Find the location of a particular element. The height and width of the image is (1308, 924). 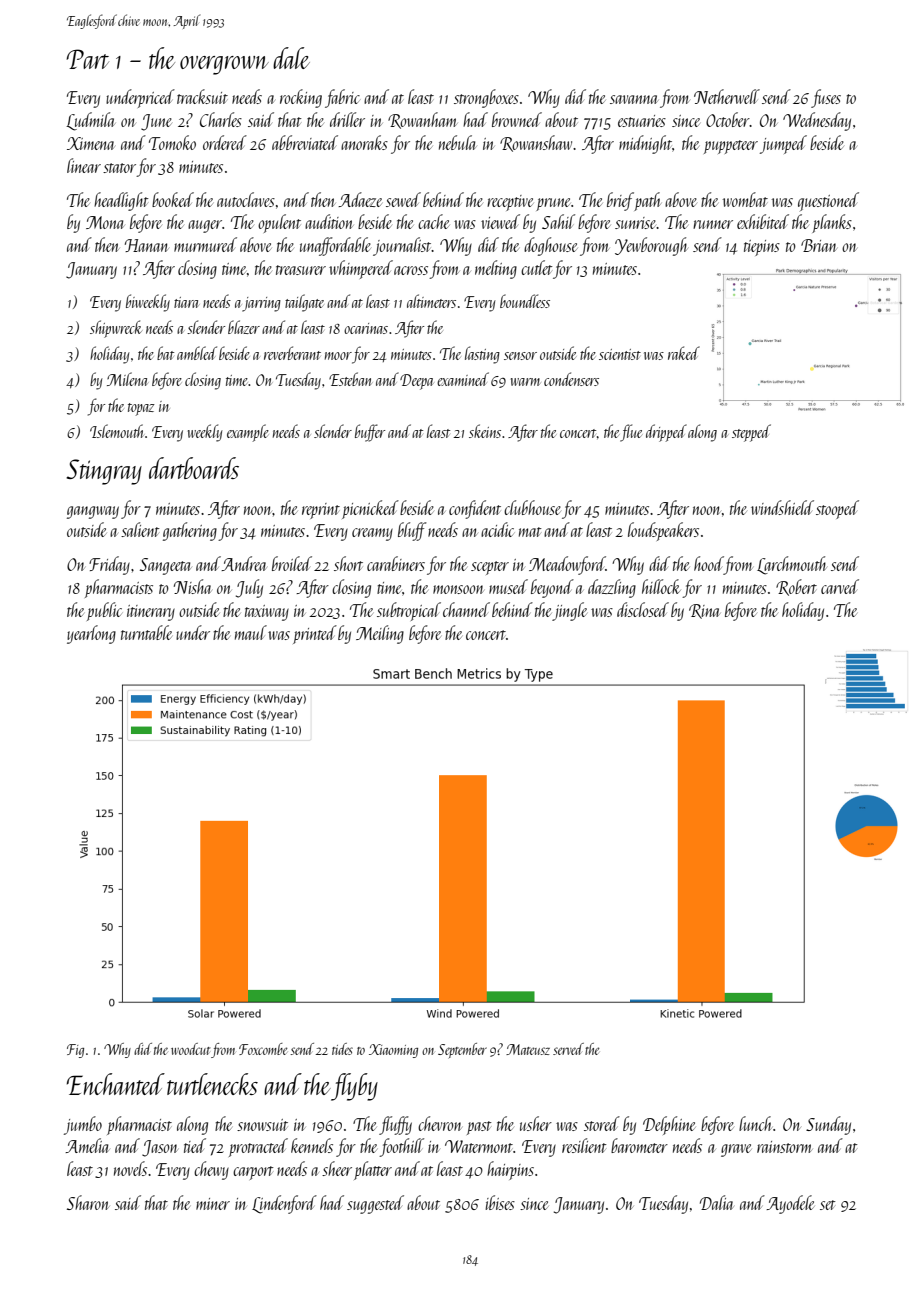

Amelia is located at coordinates (87, 1145).
